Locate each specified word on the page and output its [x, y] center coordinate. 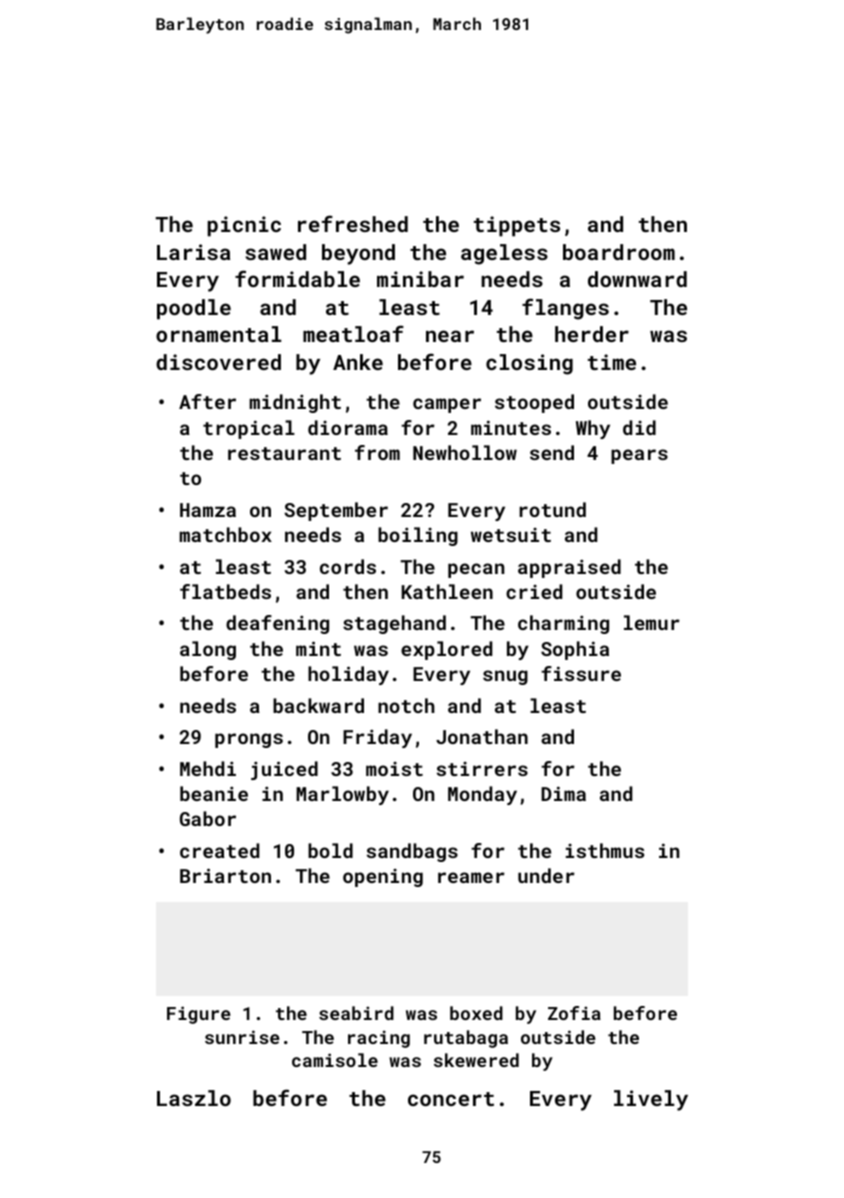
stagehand [394, 624]
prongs [249, 740]
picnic [244, 226]
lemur [652, 622]
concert [451, 1099]
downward [637, 279]
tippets [517, 226]
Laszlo [194, 1098]
